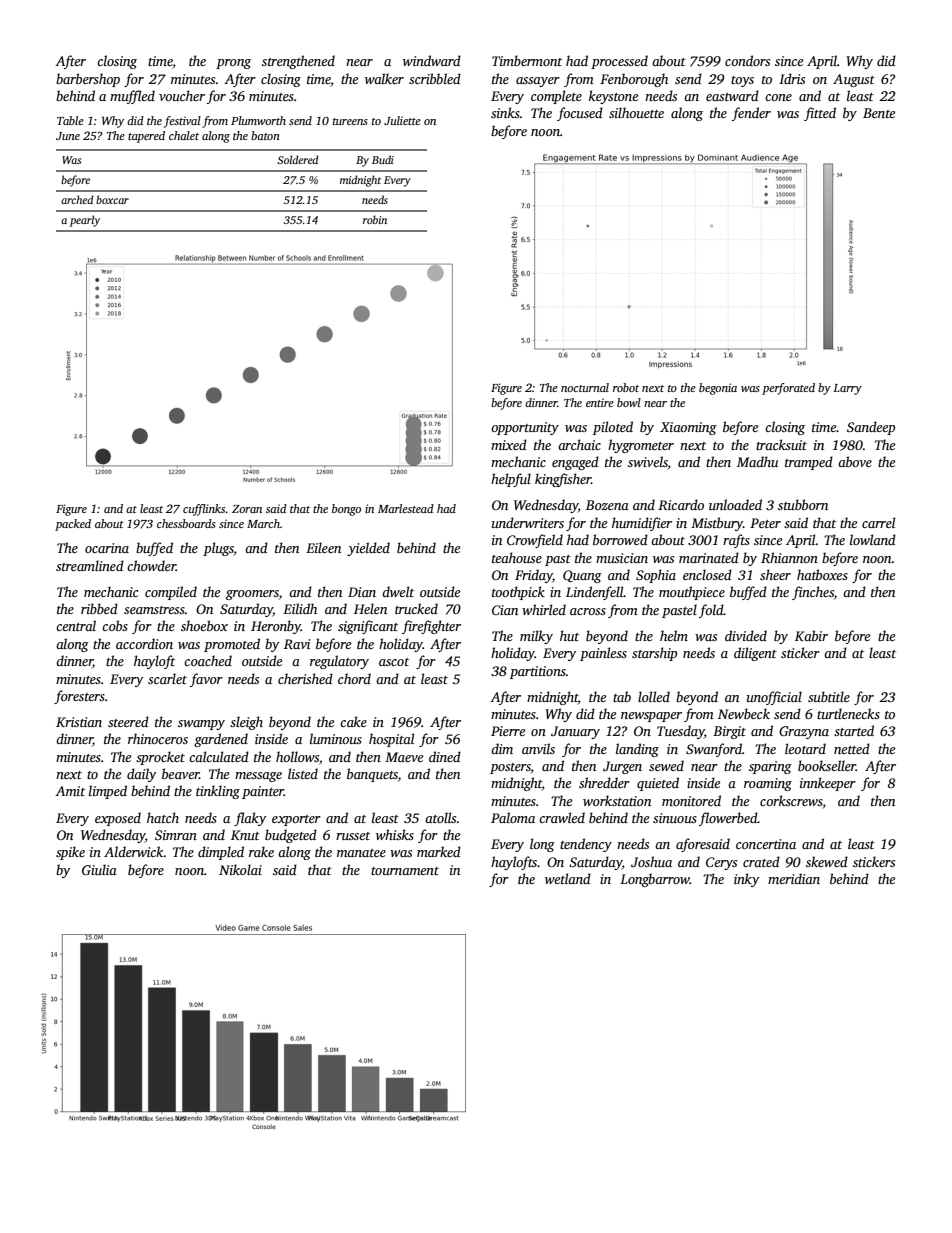 Image resolution: width=952 pixels, height=1233 pixels. I want to click on tendency, so click(586, 845).
